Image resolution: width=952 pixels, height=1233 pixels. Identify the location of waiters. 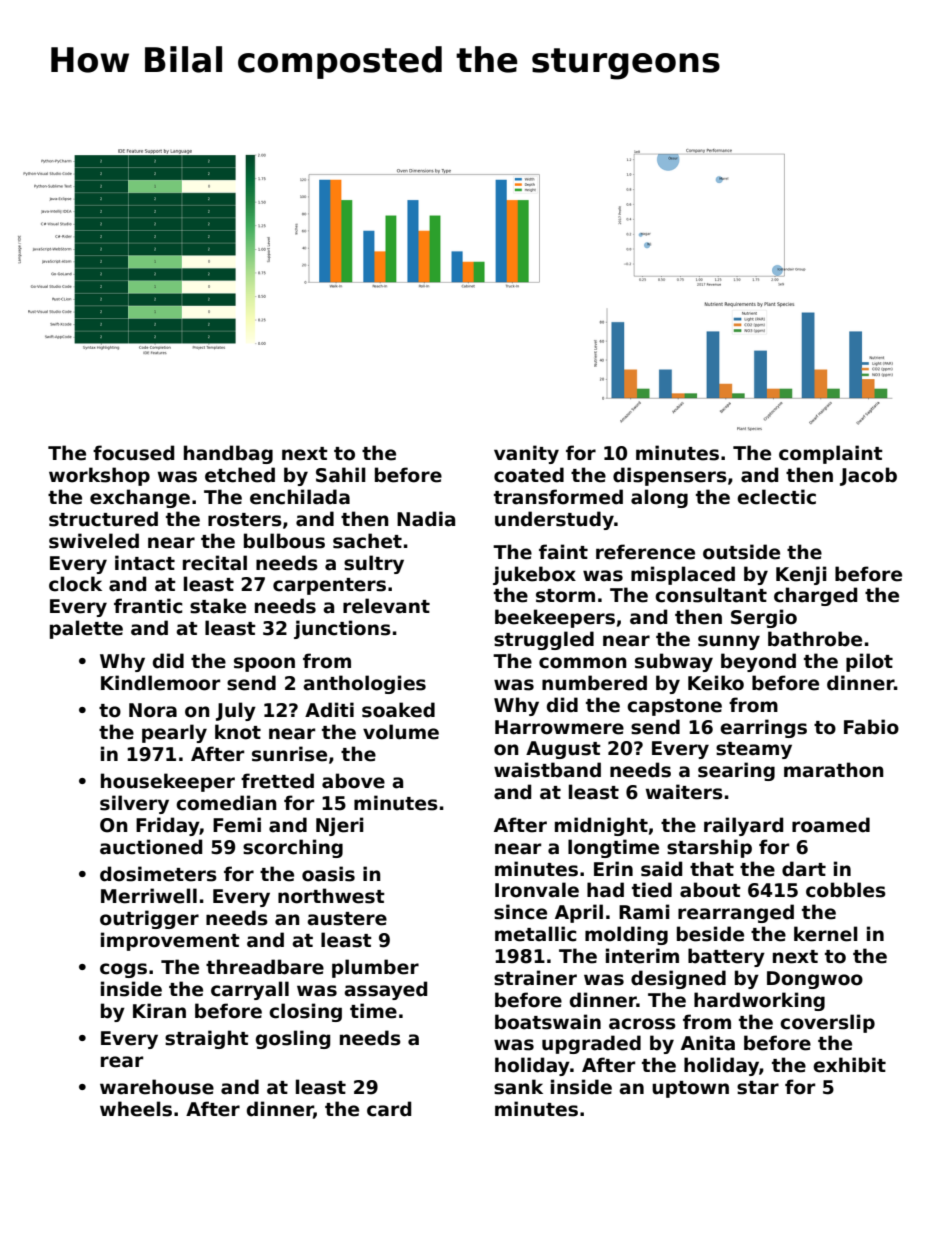
(684, 792).
